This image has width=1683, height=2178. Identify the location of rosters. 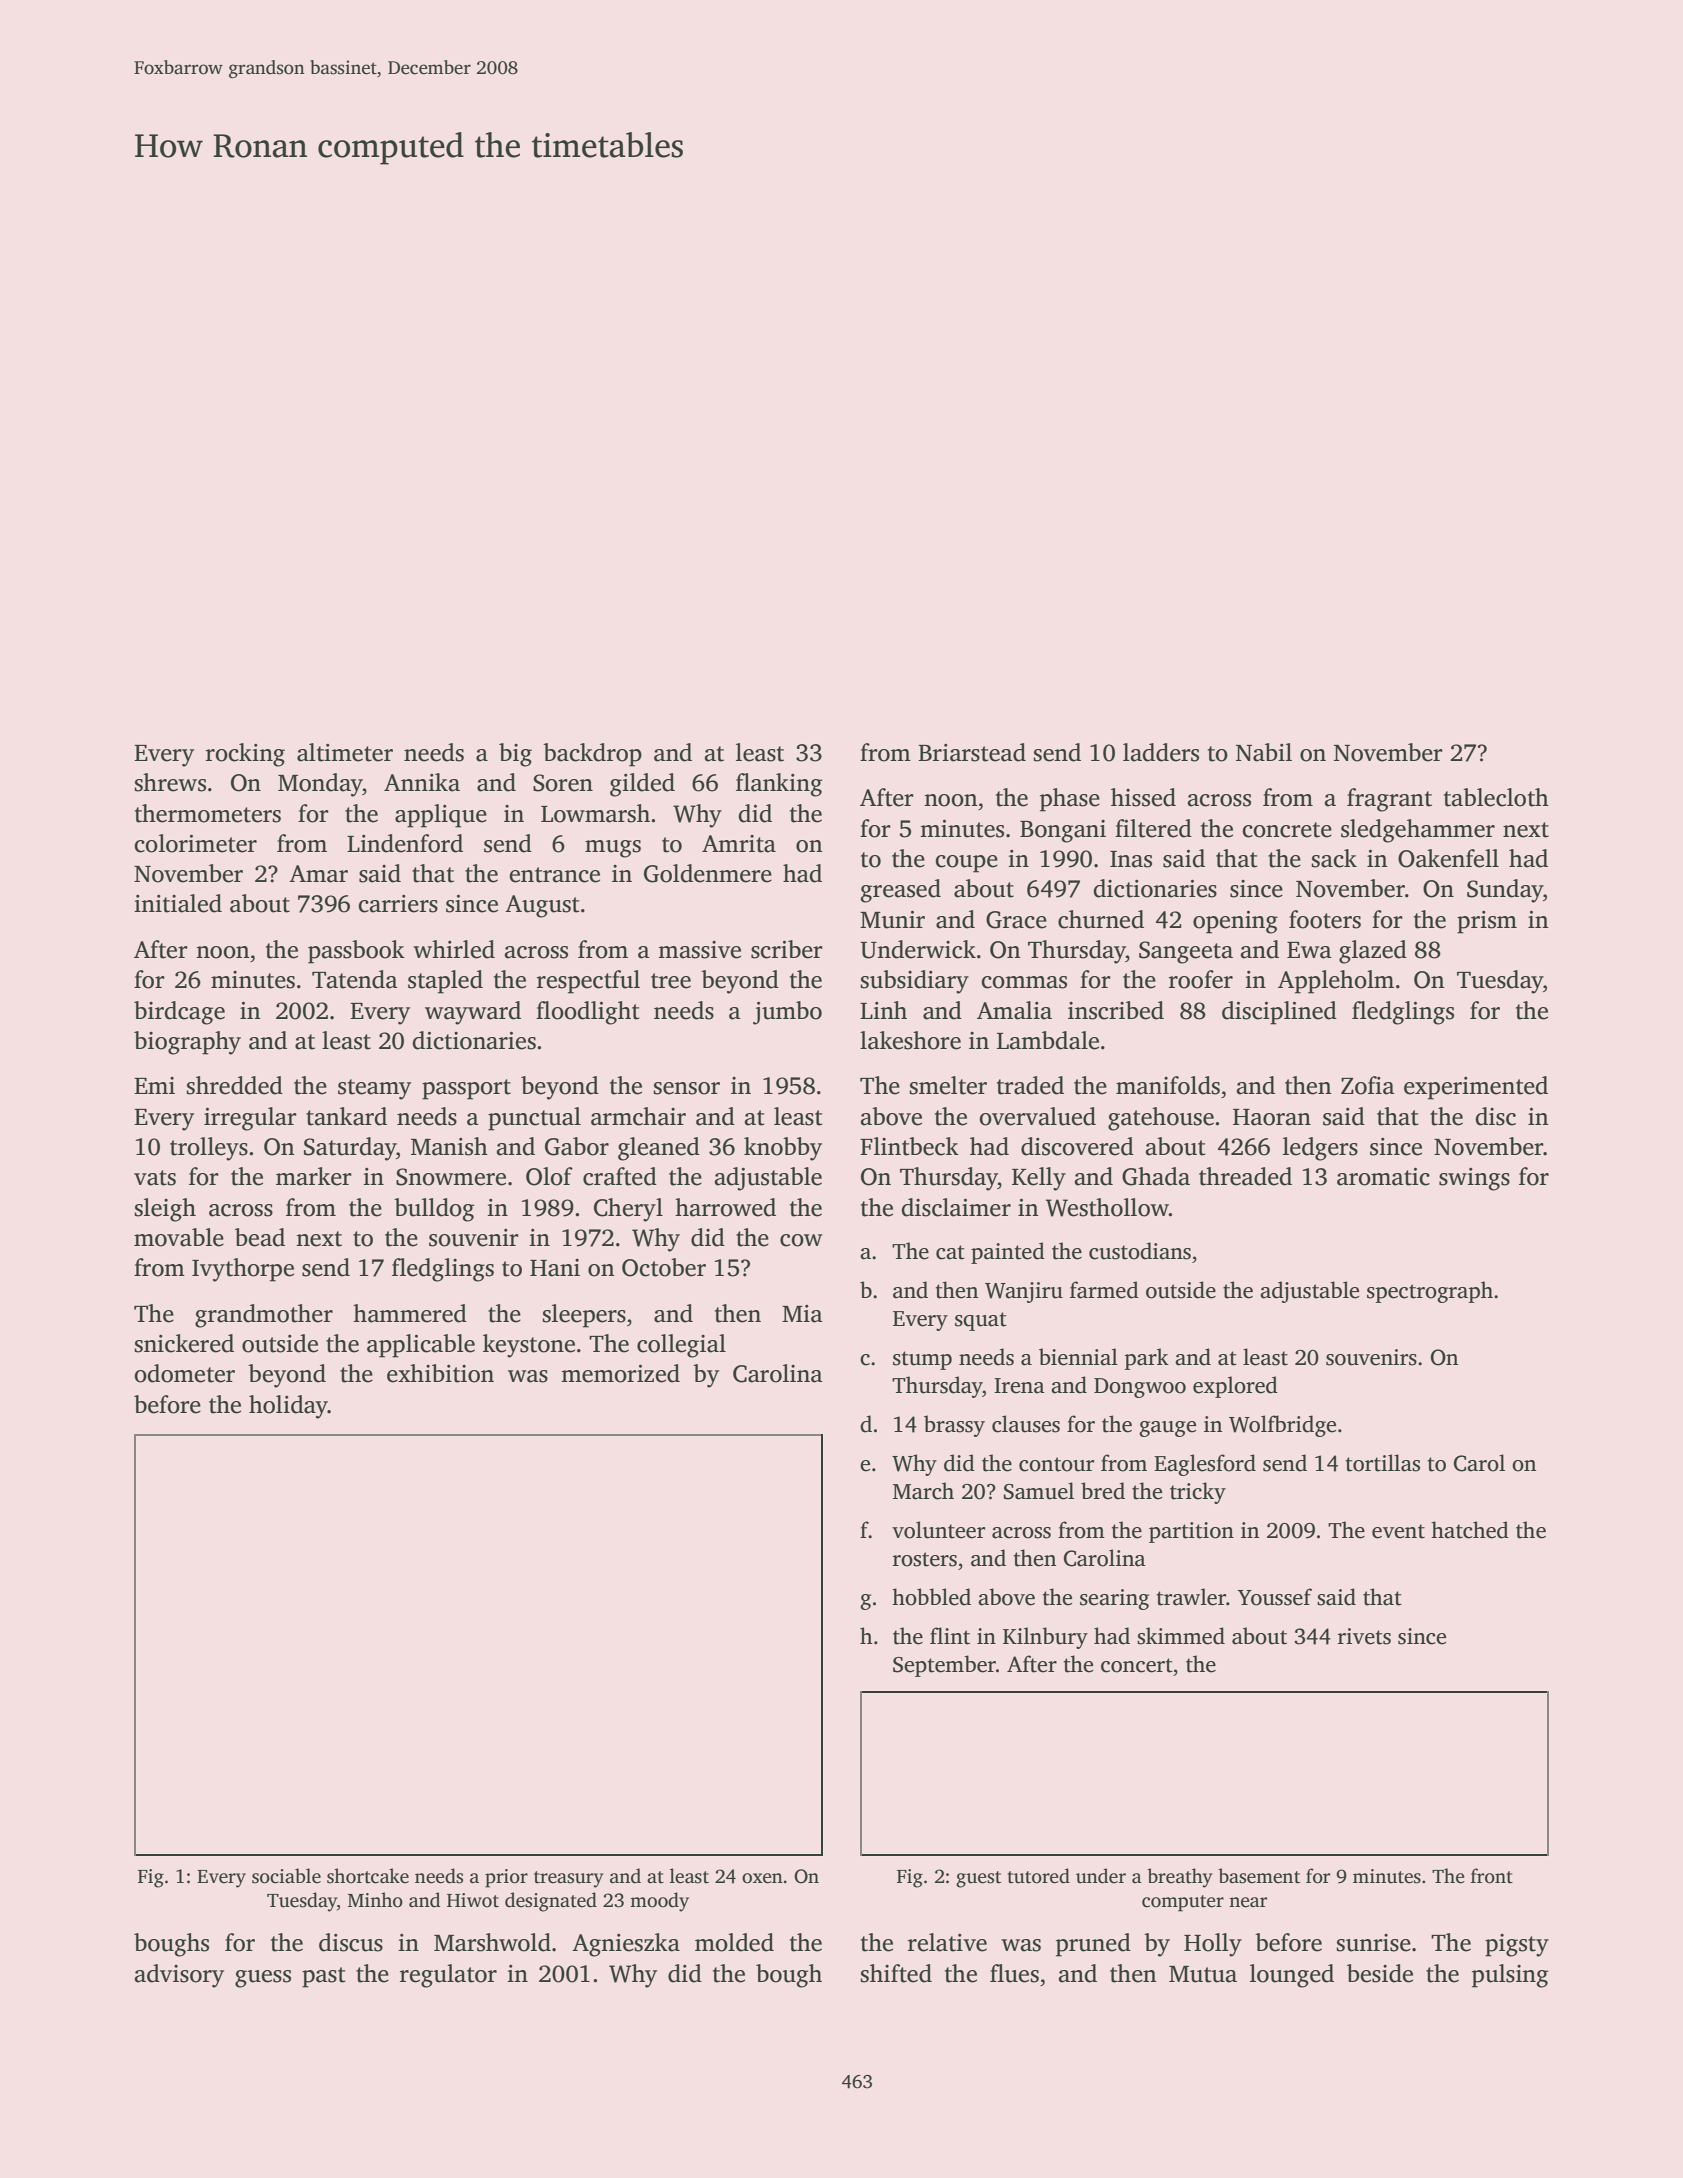
(925, 1559).
